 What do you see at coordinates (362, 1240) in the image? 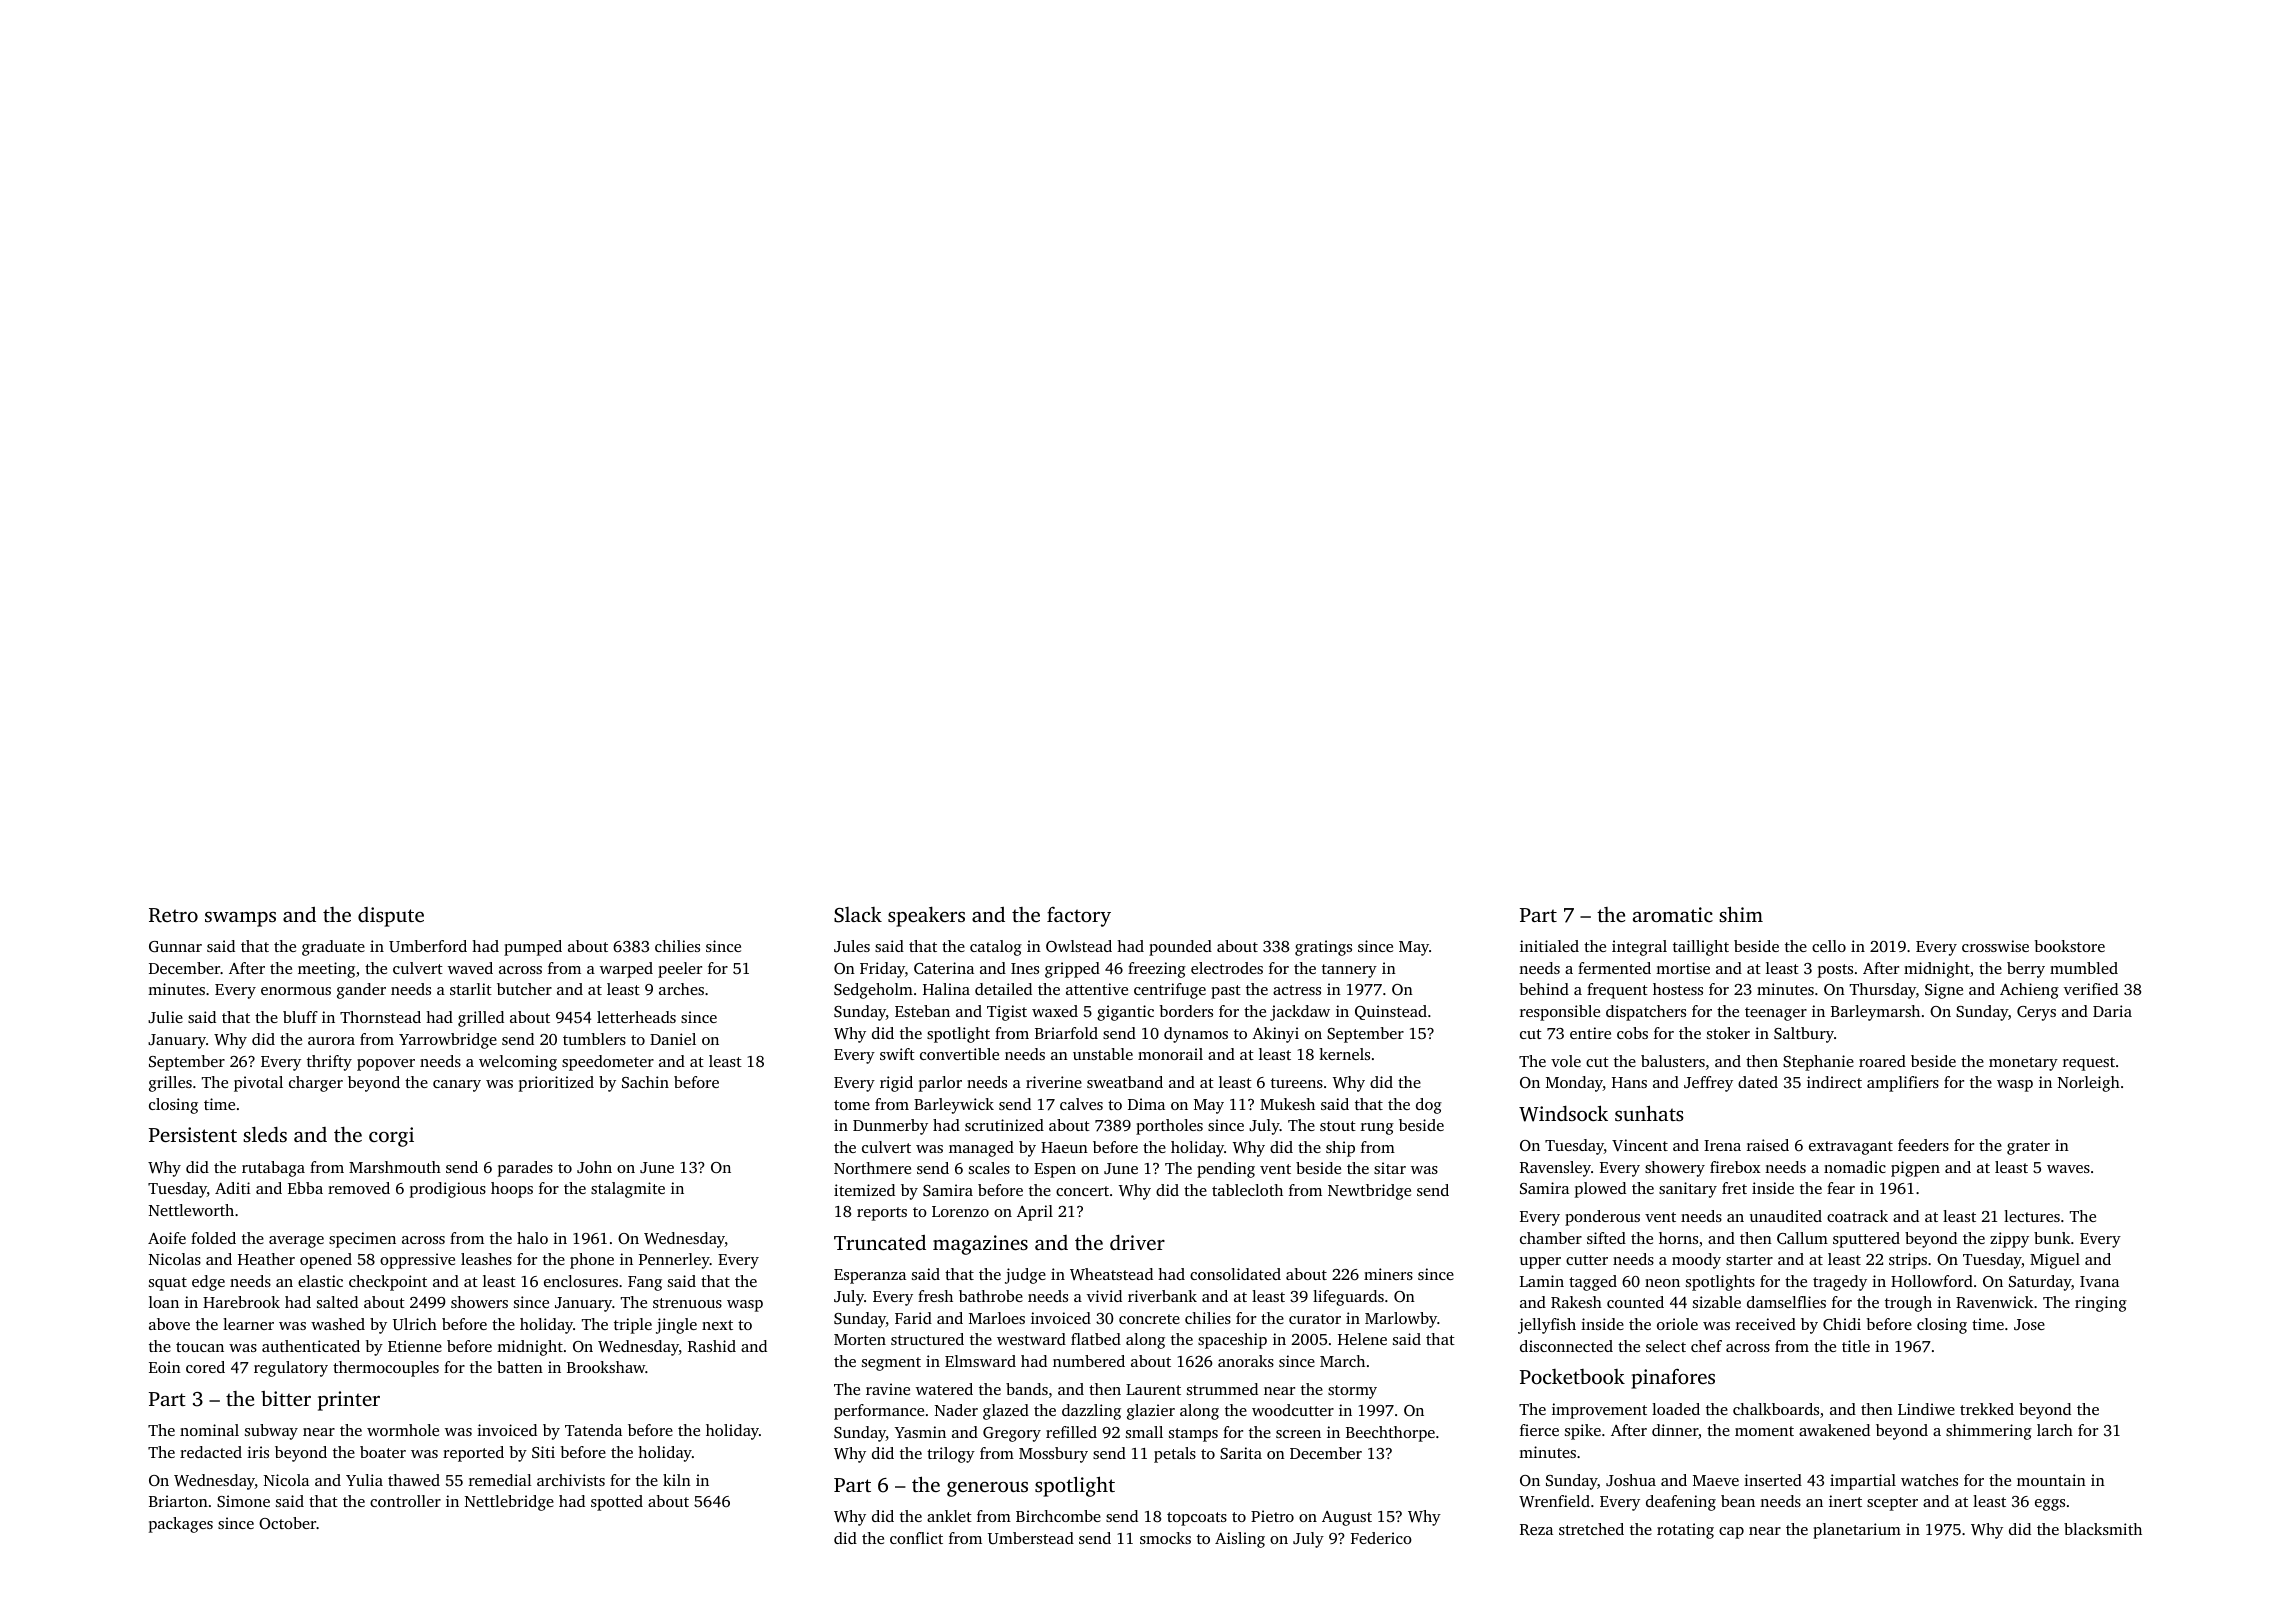
I see `specimen` at bounding box center [362, 1240].
